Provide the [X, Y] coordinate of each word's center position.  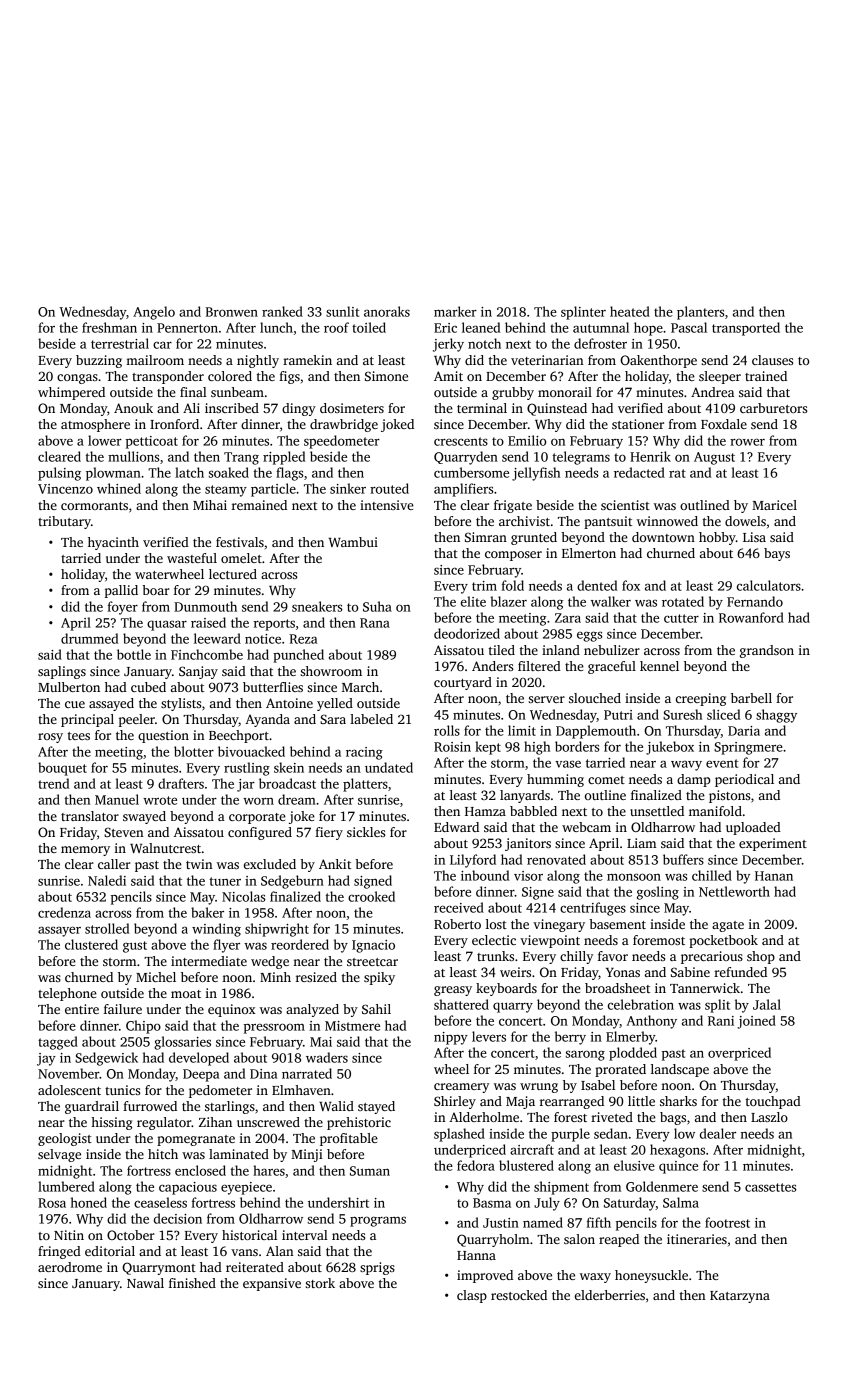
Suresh [682, 714]
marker [455, 311]
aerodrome [70, 1267]
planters [700, 313]
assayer [59, 931]
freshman [109, 327]
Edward [456, 827]
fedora [476, 1165]
